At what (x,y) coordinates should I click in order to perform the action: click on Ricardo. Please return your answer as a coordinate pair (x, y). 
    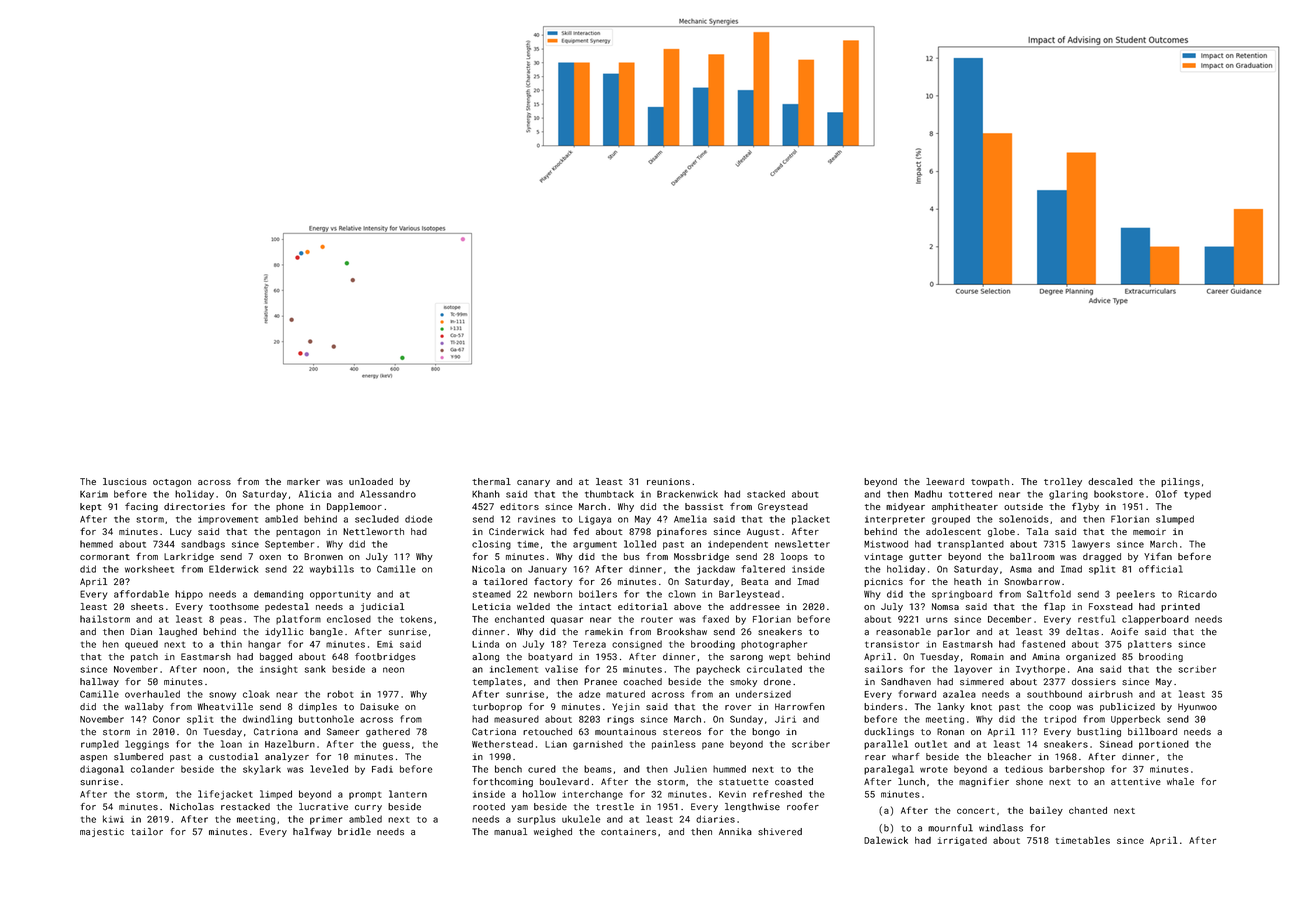
    Looking at the image, I should click on (1197, 594).
